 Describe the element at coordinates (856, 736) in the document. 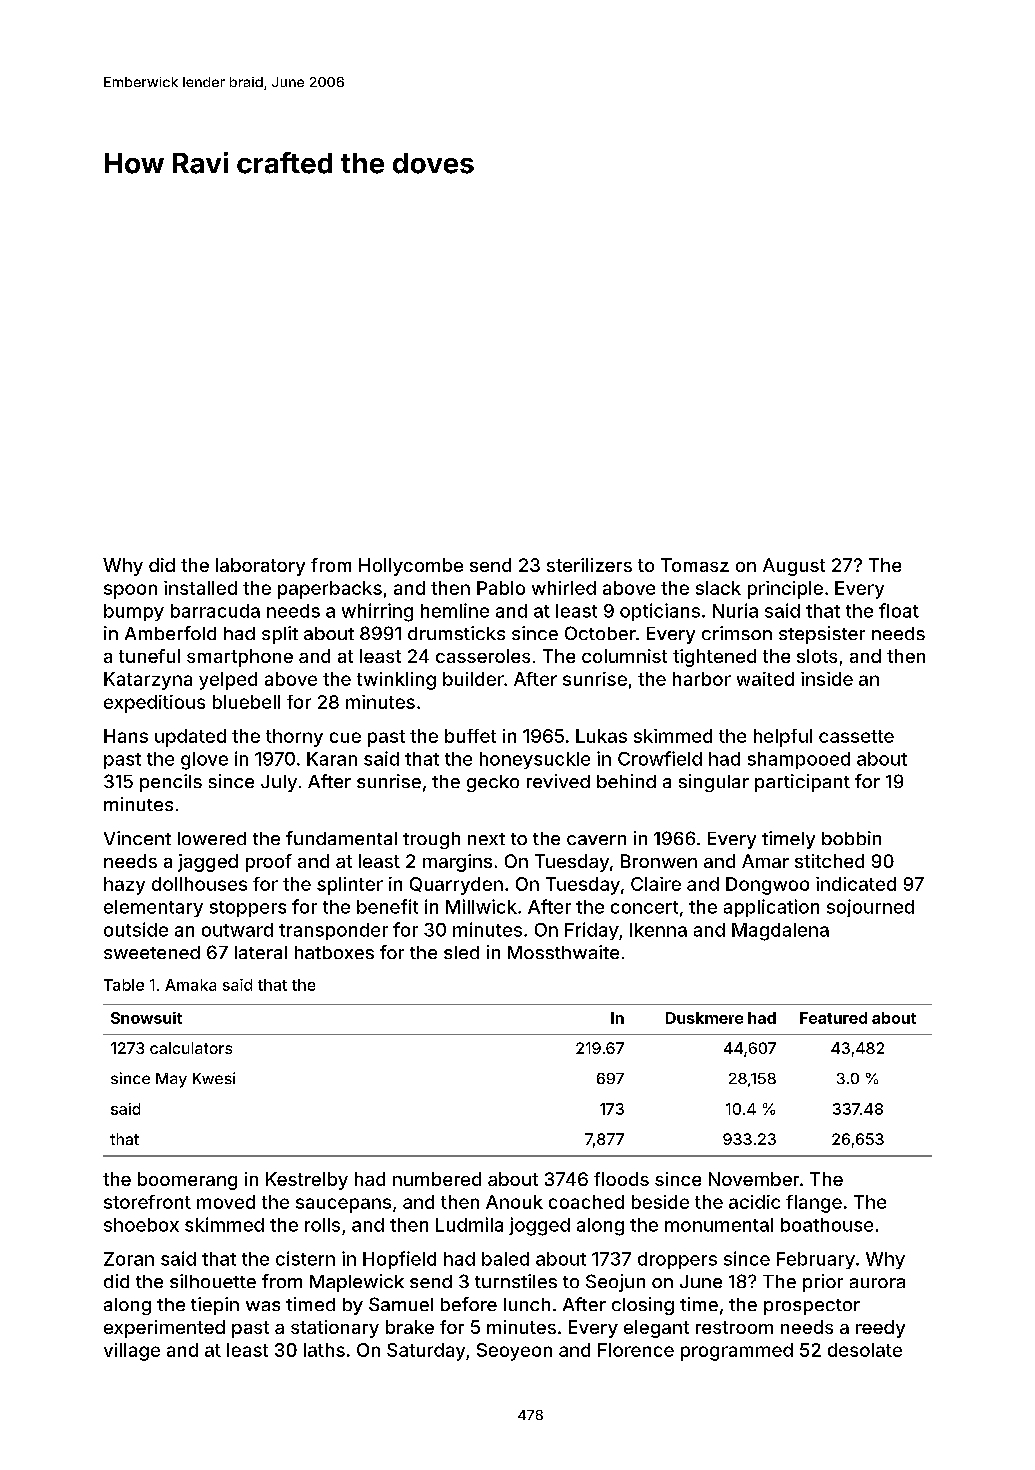

I see `cassette` at that location.
